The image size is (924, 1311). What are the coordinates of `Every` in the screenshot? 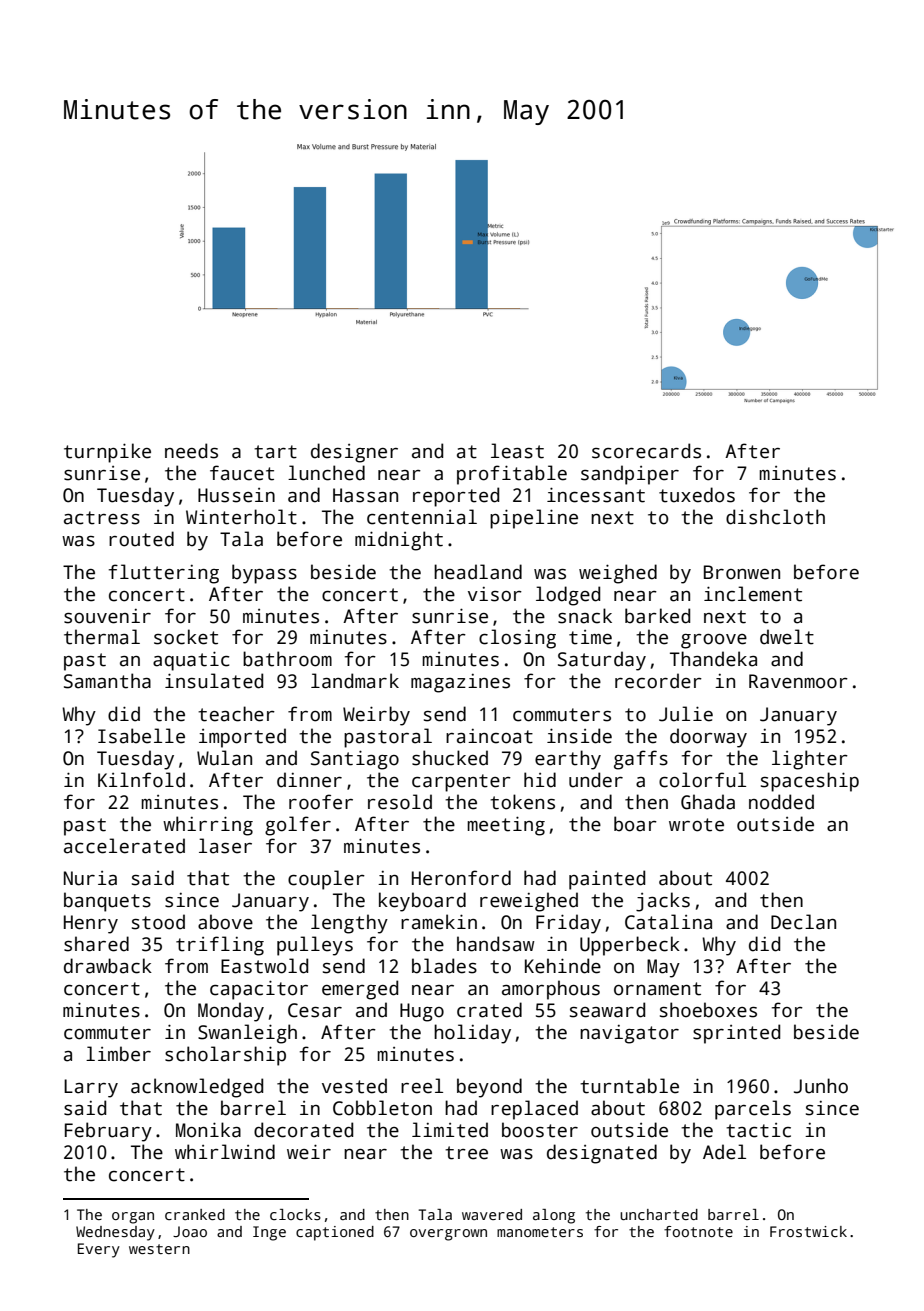 It's located at (99, 1250).
